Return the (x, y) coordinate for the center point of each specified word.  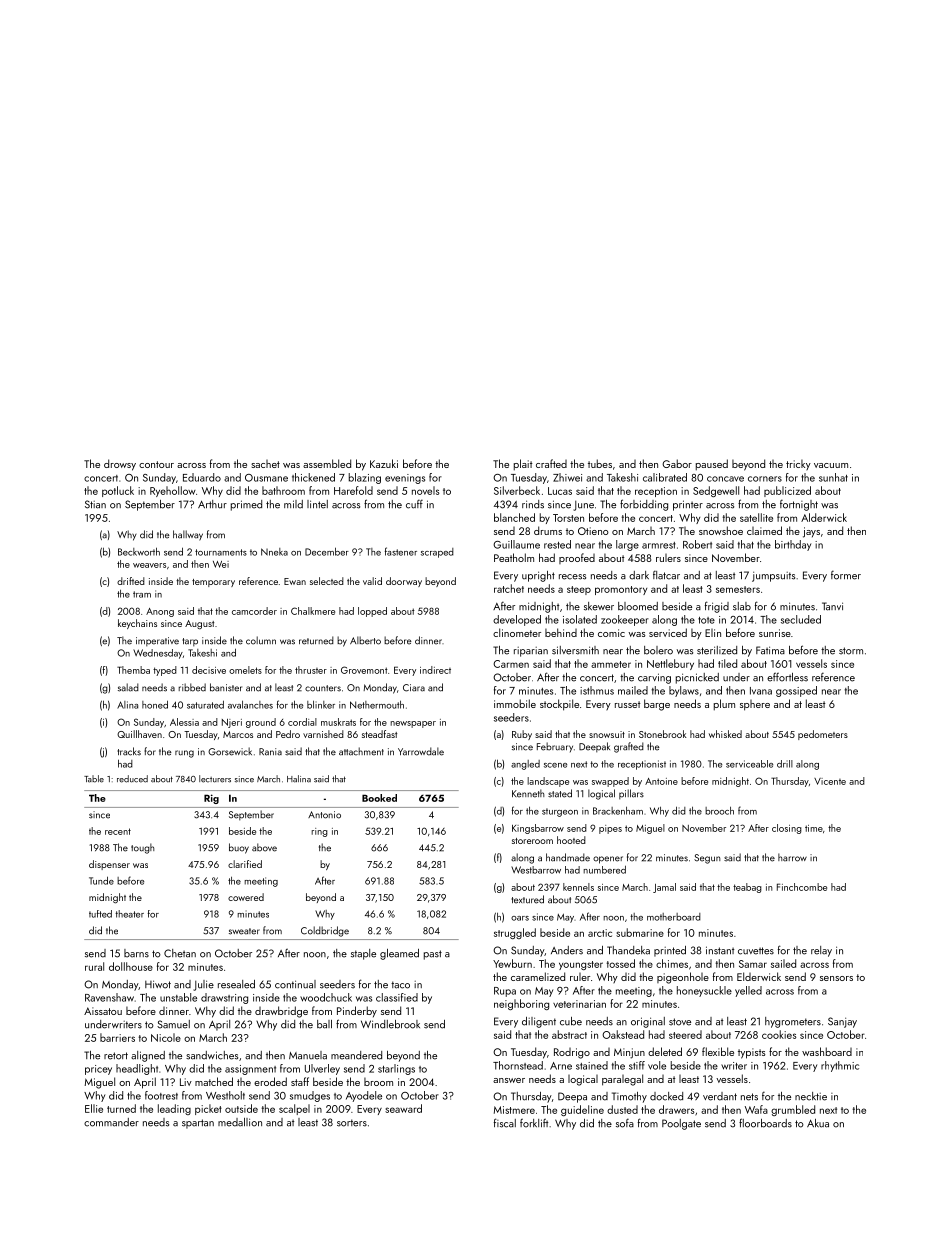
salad (128, 687)
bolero (658, 650)
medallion (240, 1122)
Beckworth (139, 551)
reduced (132, 779)
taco (400, 985)
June (583, 506)
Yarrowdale (421, 751)
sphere (755, 705)
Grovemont (364, 670)
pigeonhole (683, 978)
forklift (534, 1123)
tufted (100, 914)
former (846, 575)
